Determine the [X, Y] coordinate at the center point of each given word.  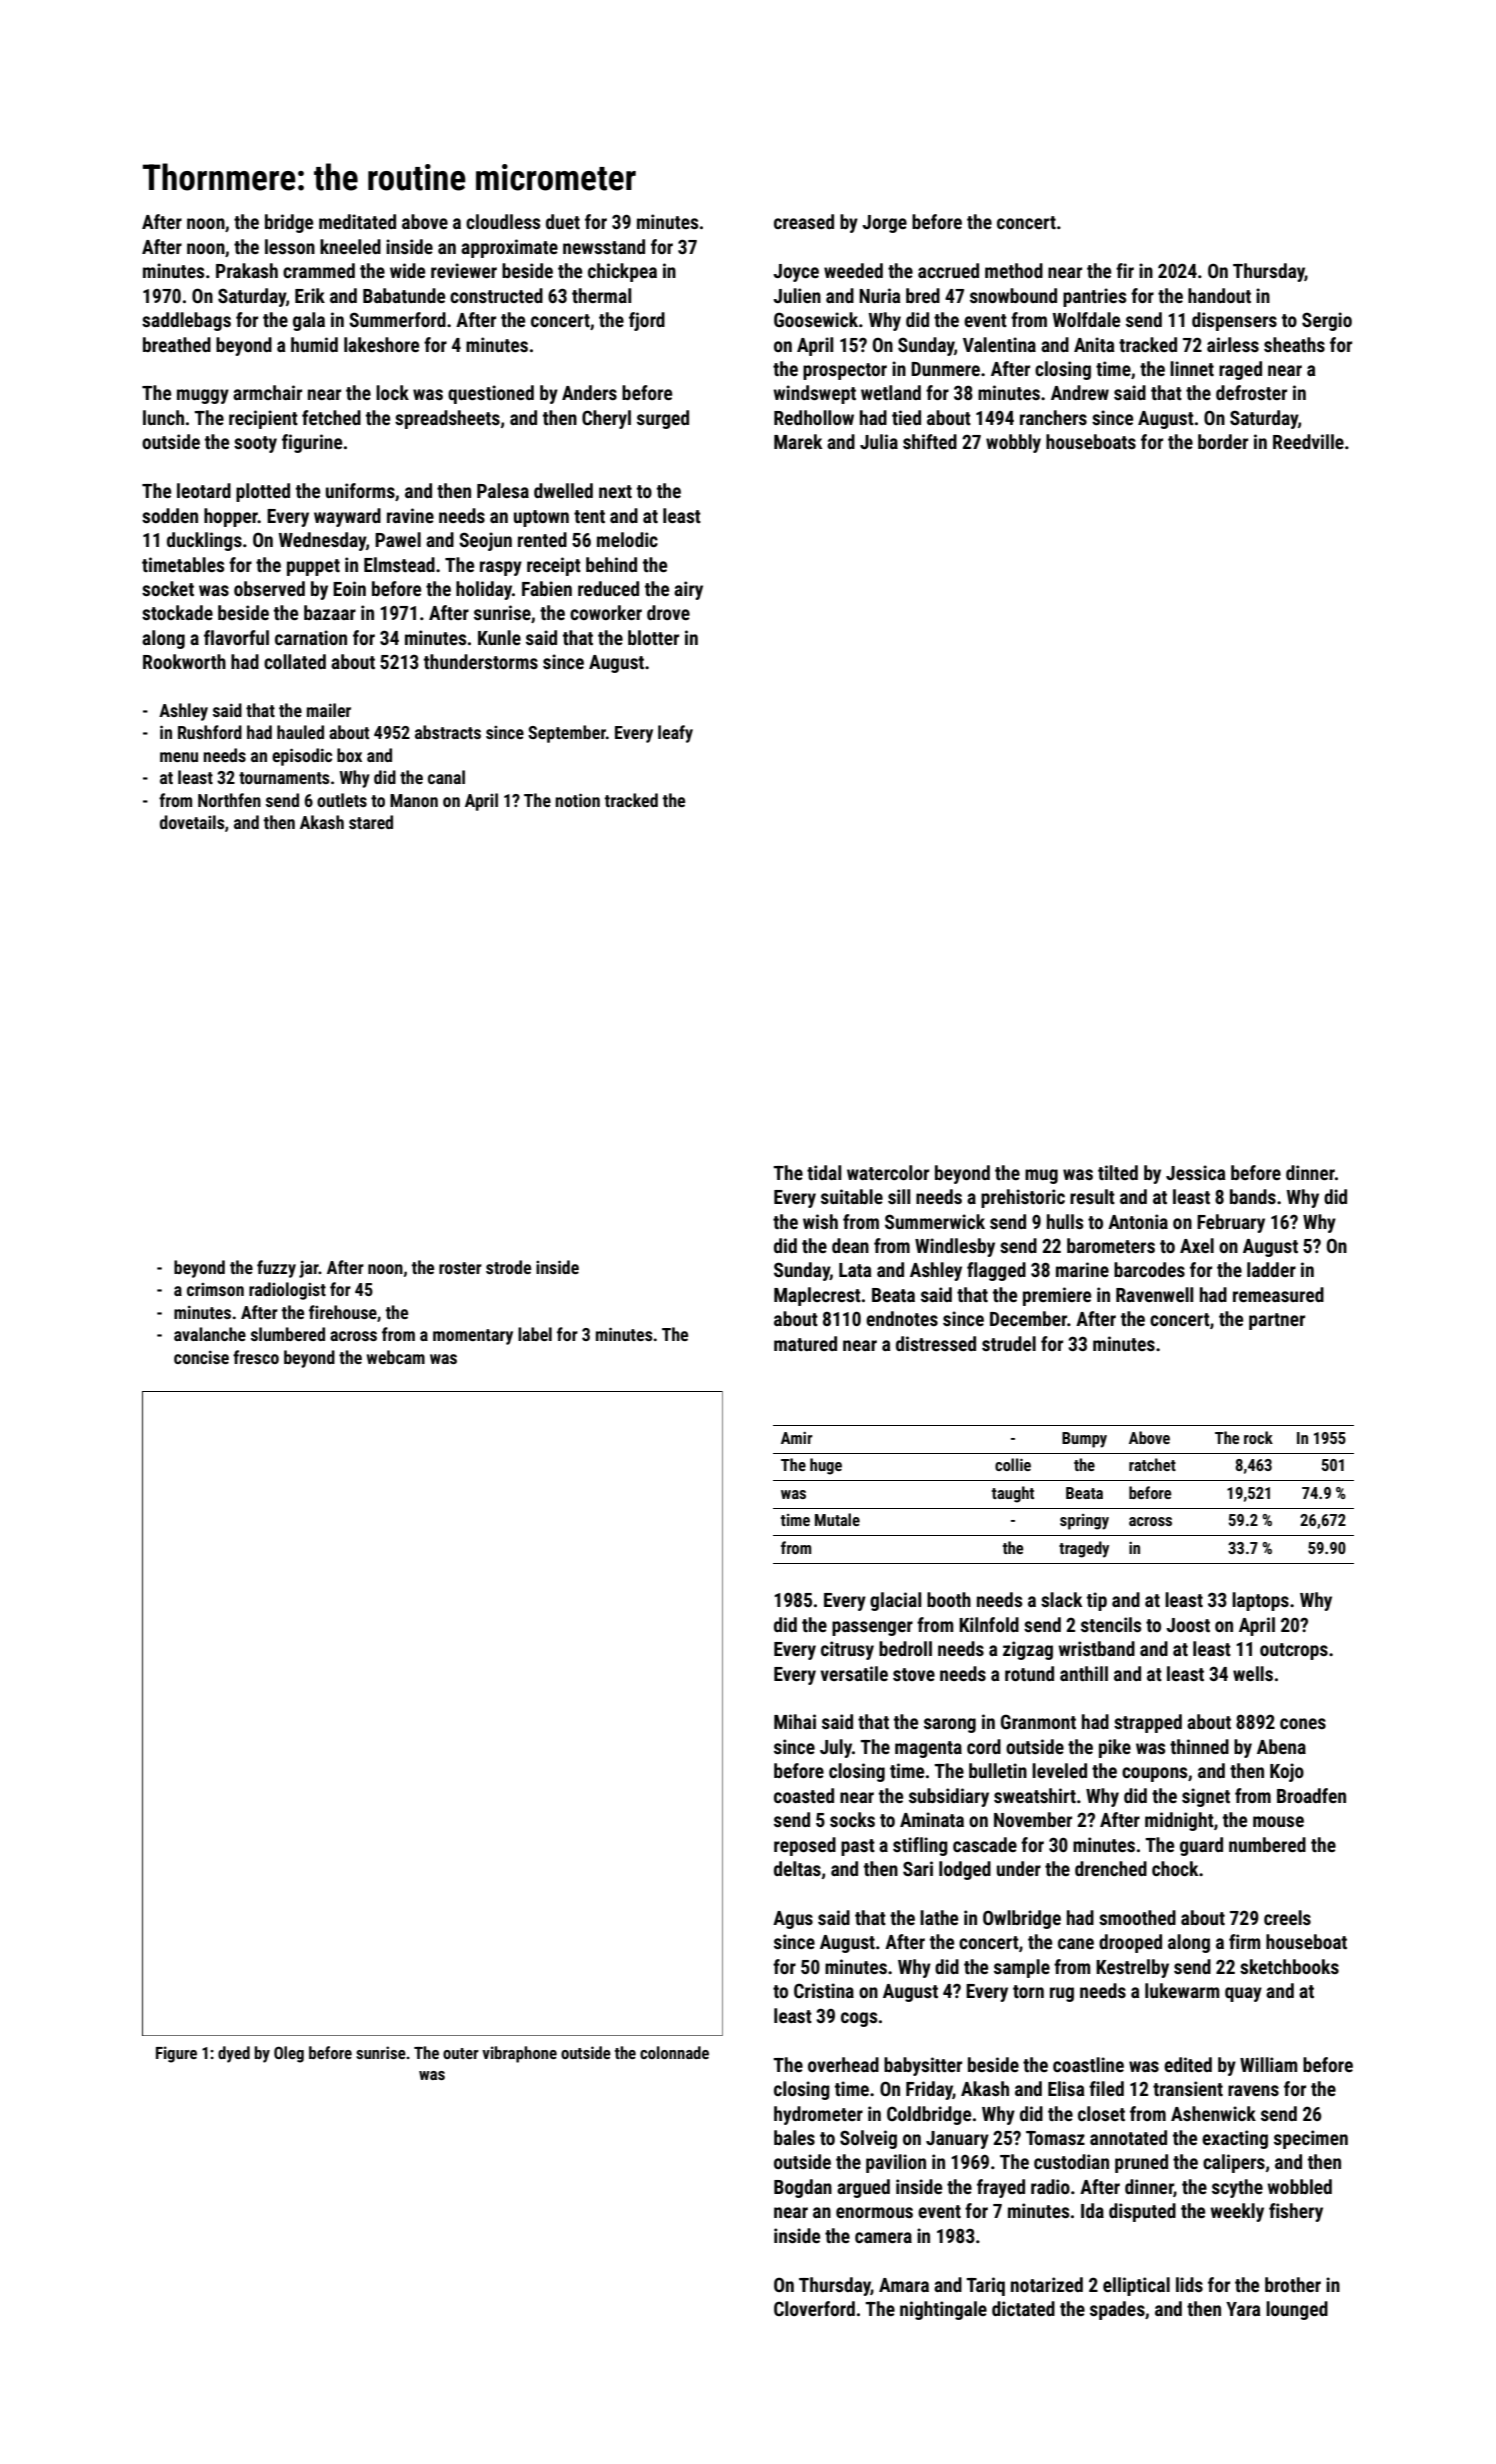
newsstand [604, 246]
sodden [170, 515]
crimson [215, 1289]
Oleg [289, 2054]
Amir [797, 1438]
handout [1219, 295]
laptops [1260, 1601]
